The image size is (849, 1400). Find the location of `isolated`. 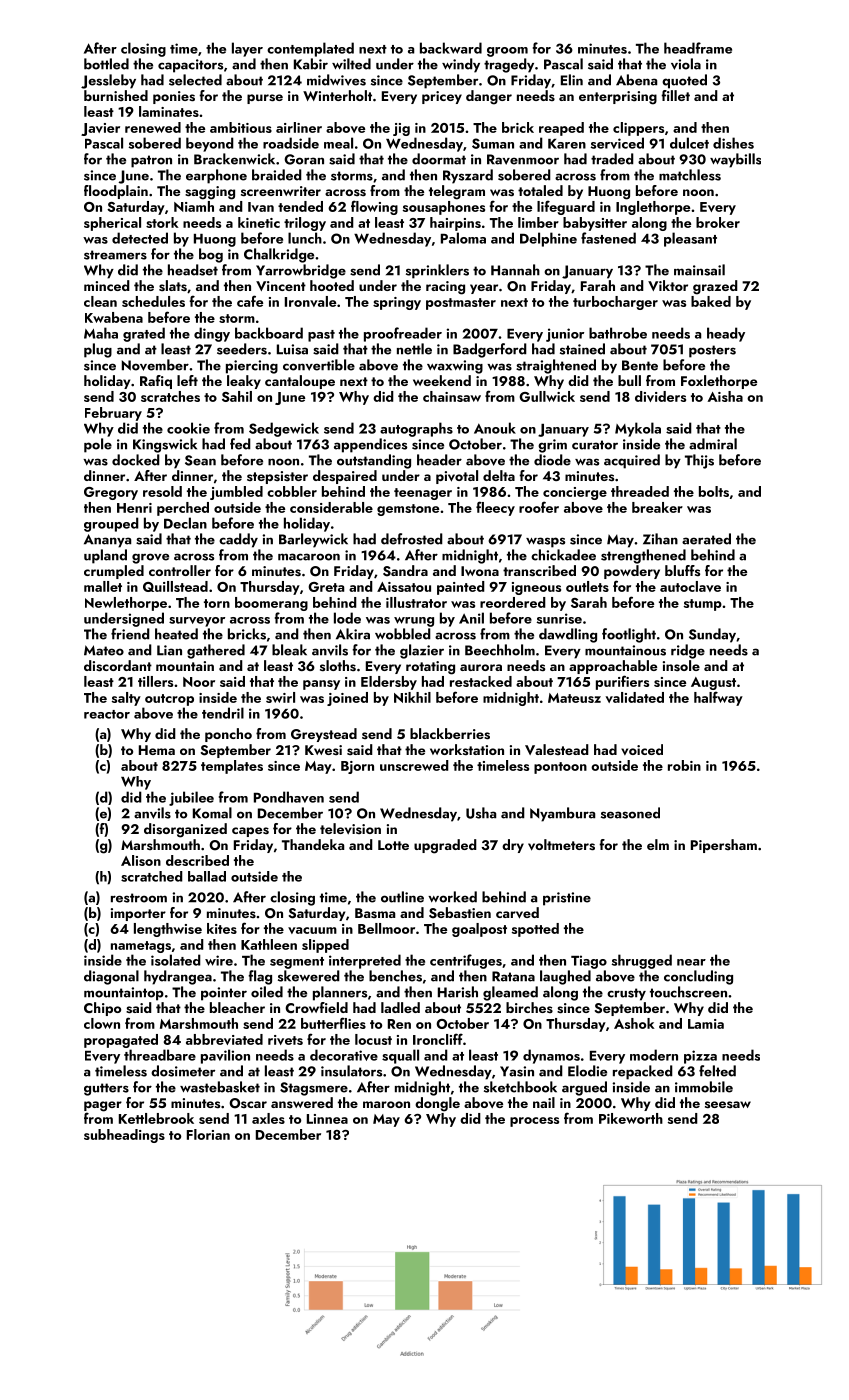

isolated is located at coordinates (176, 960).
